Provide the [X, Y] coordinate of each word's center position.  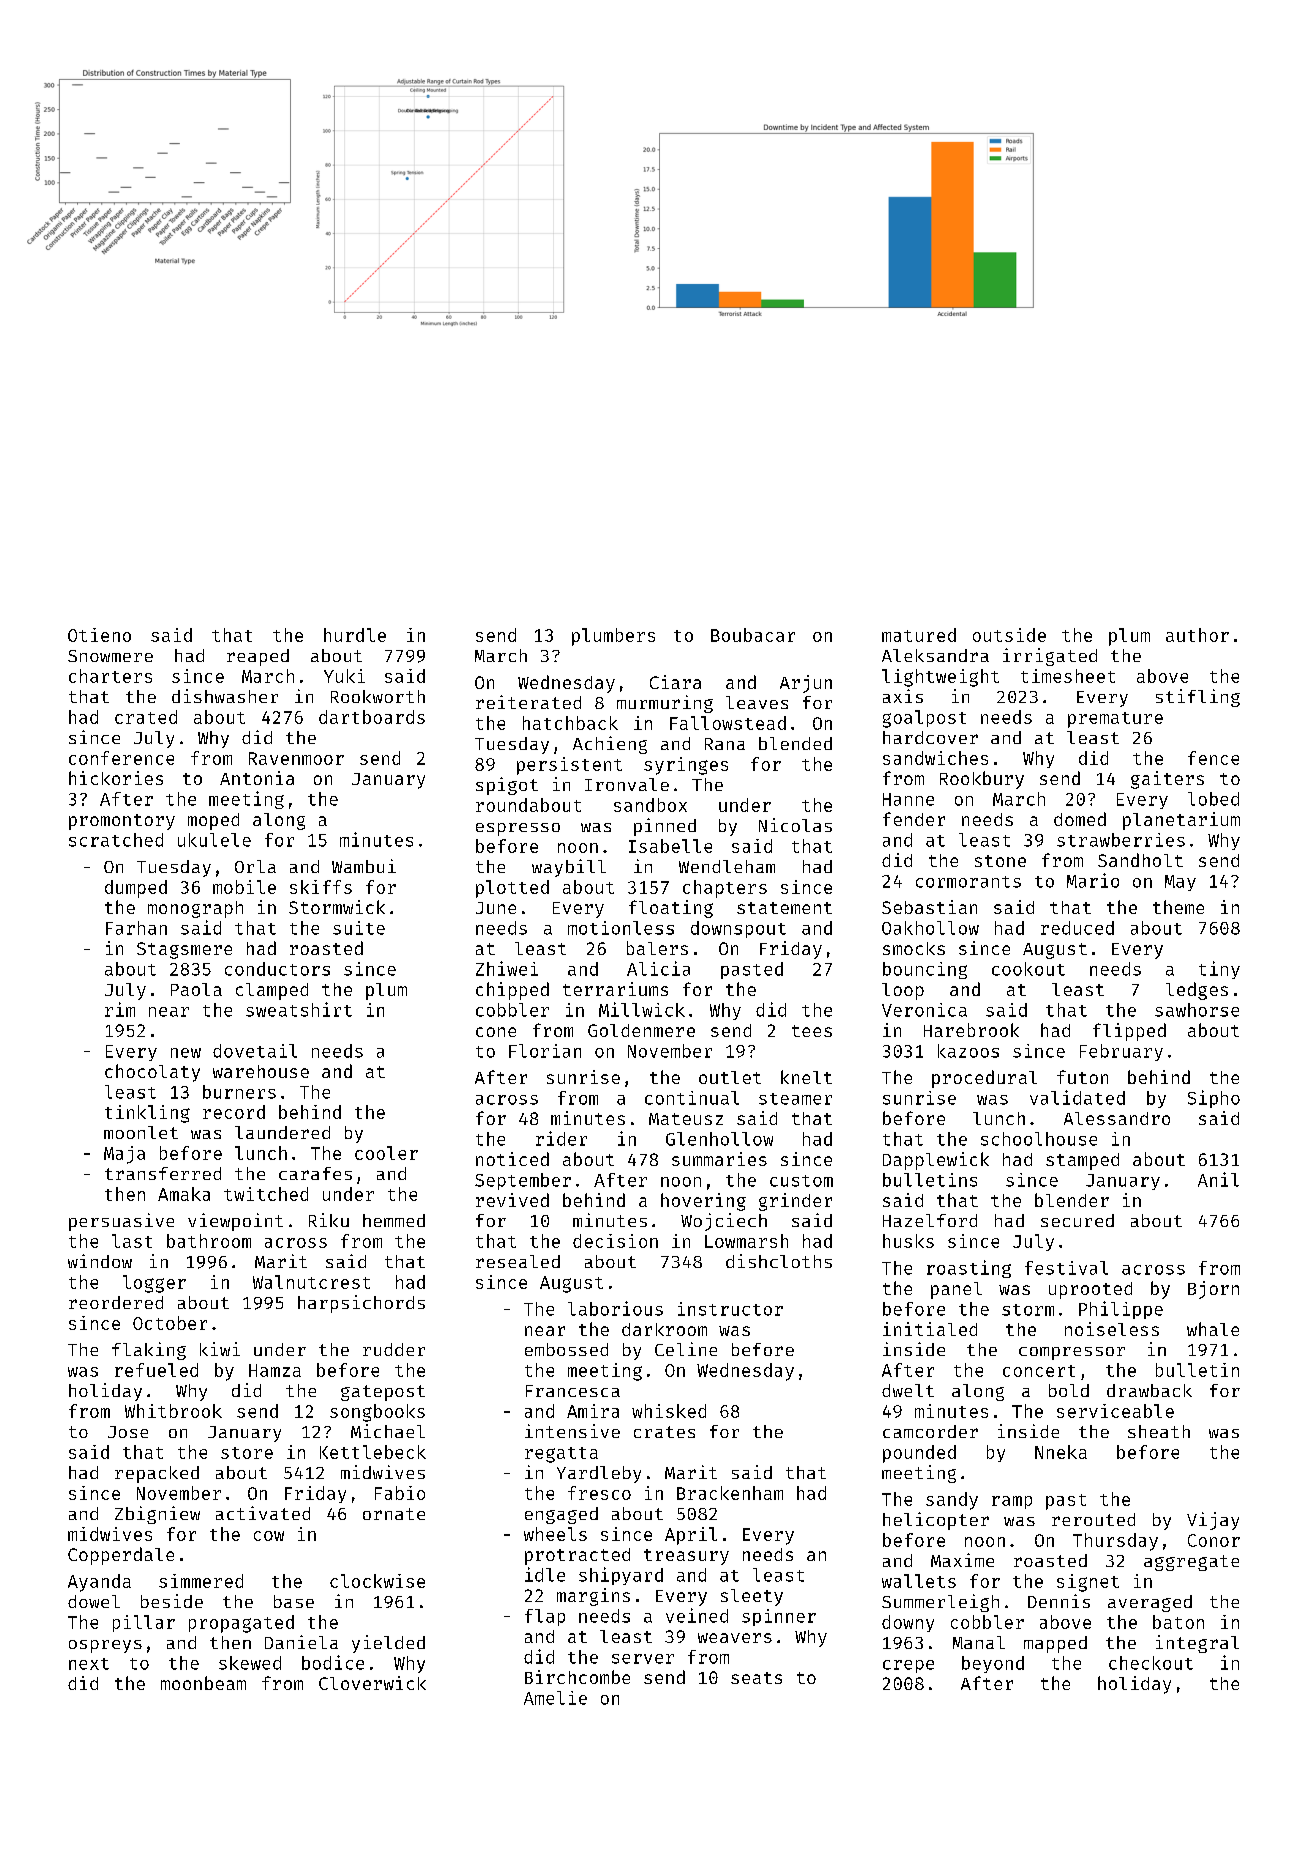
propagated [241, 1624]
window [100, 1261]
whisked [669, 1411]
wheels [555, 1534]
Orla [255, 866]
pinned [665, 827]
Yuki [344, 676]
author [1197, 635]
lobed [1213, 799]
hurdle [355, 635]
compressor [1072, 1353]
